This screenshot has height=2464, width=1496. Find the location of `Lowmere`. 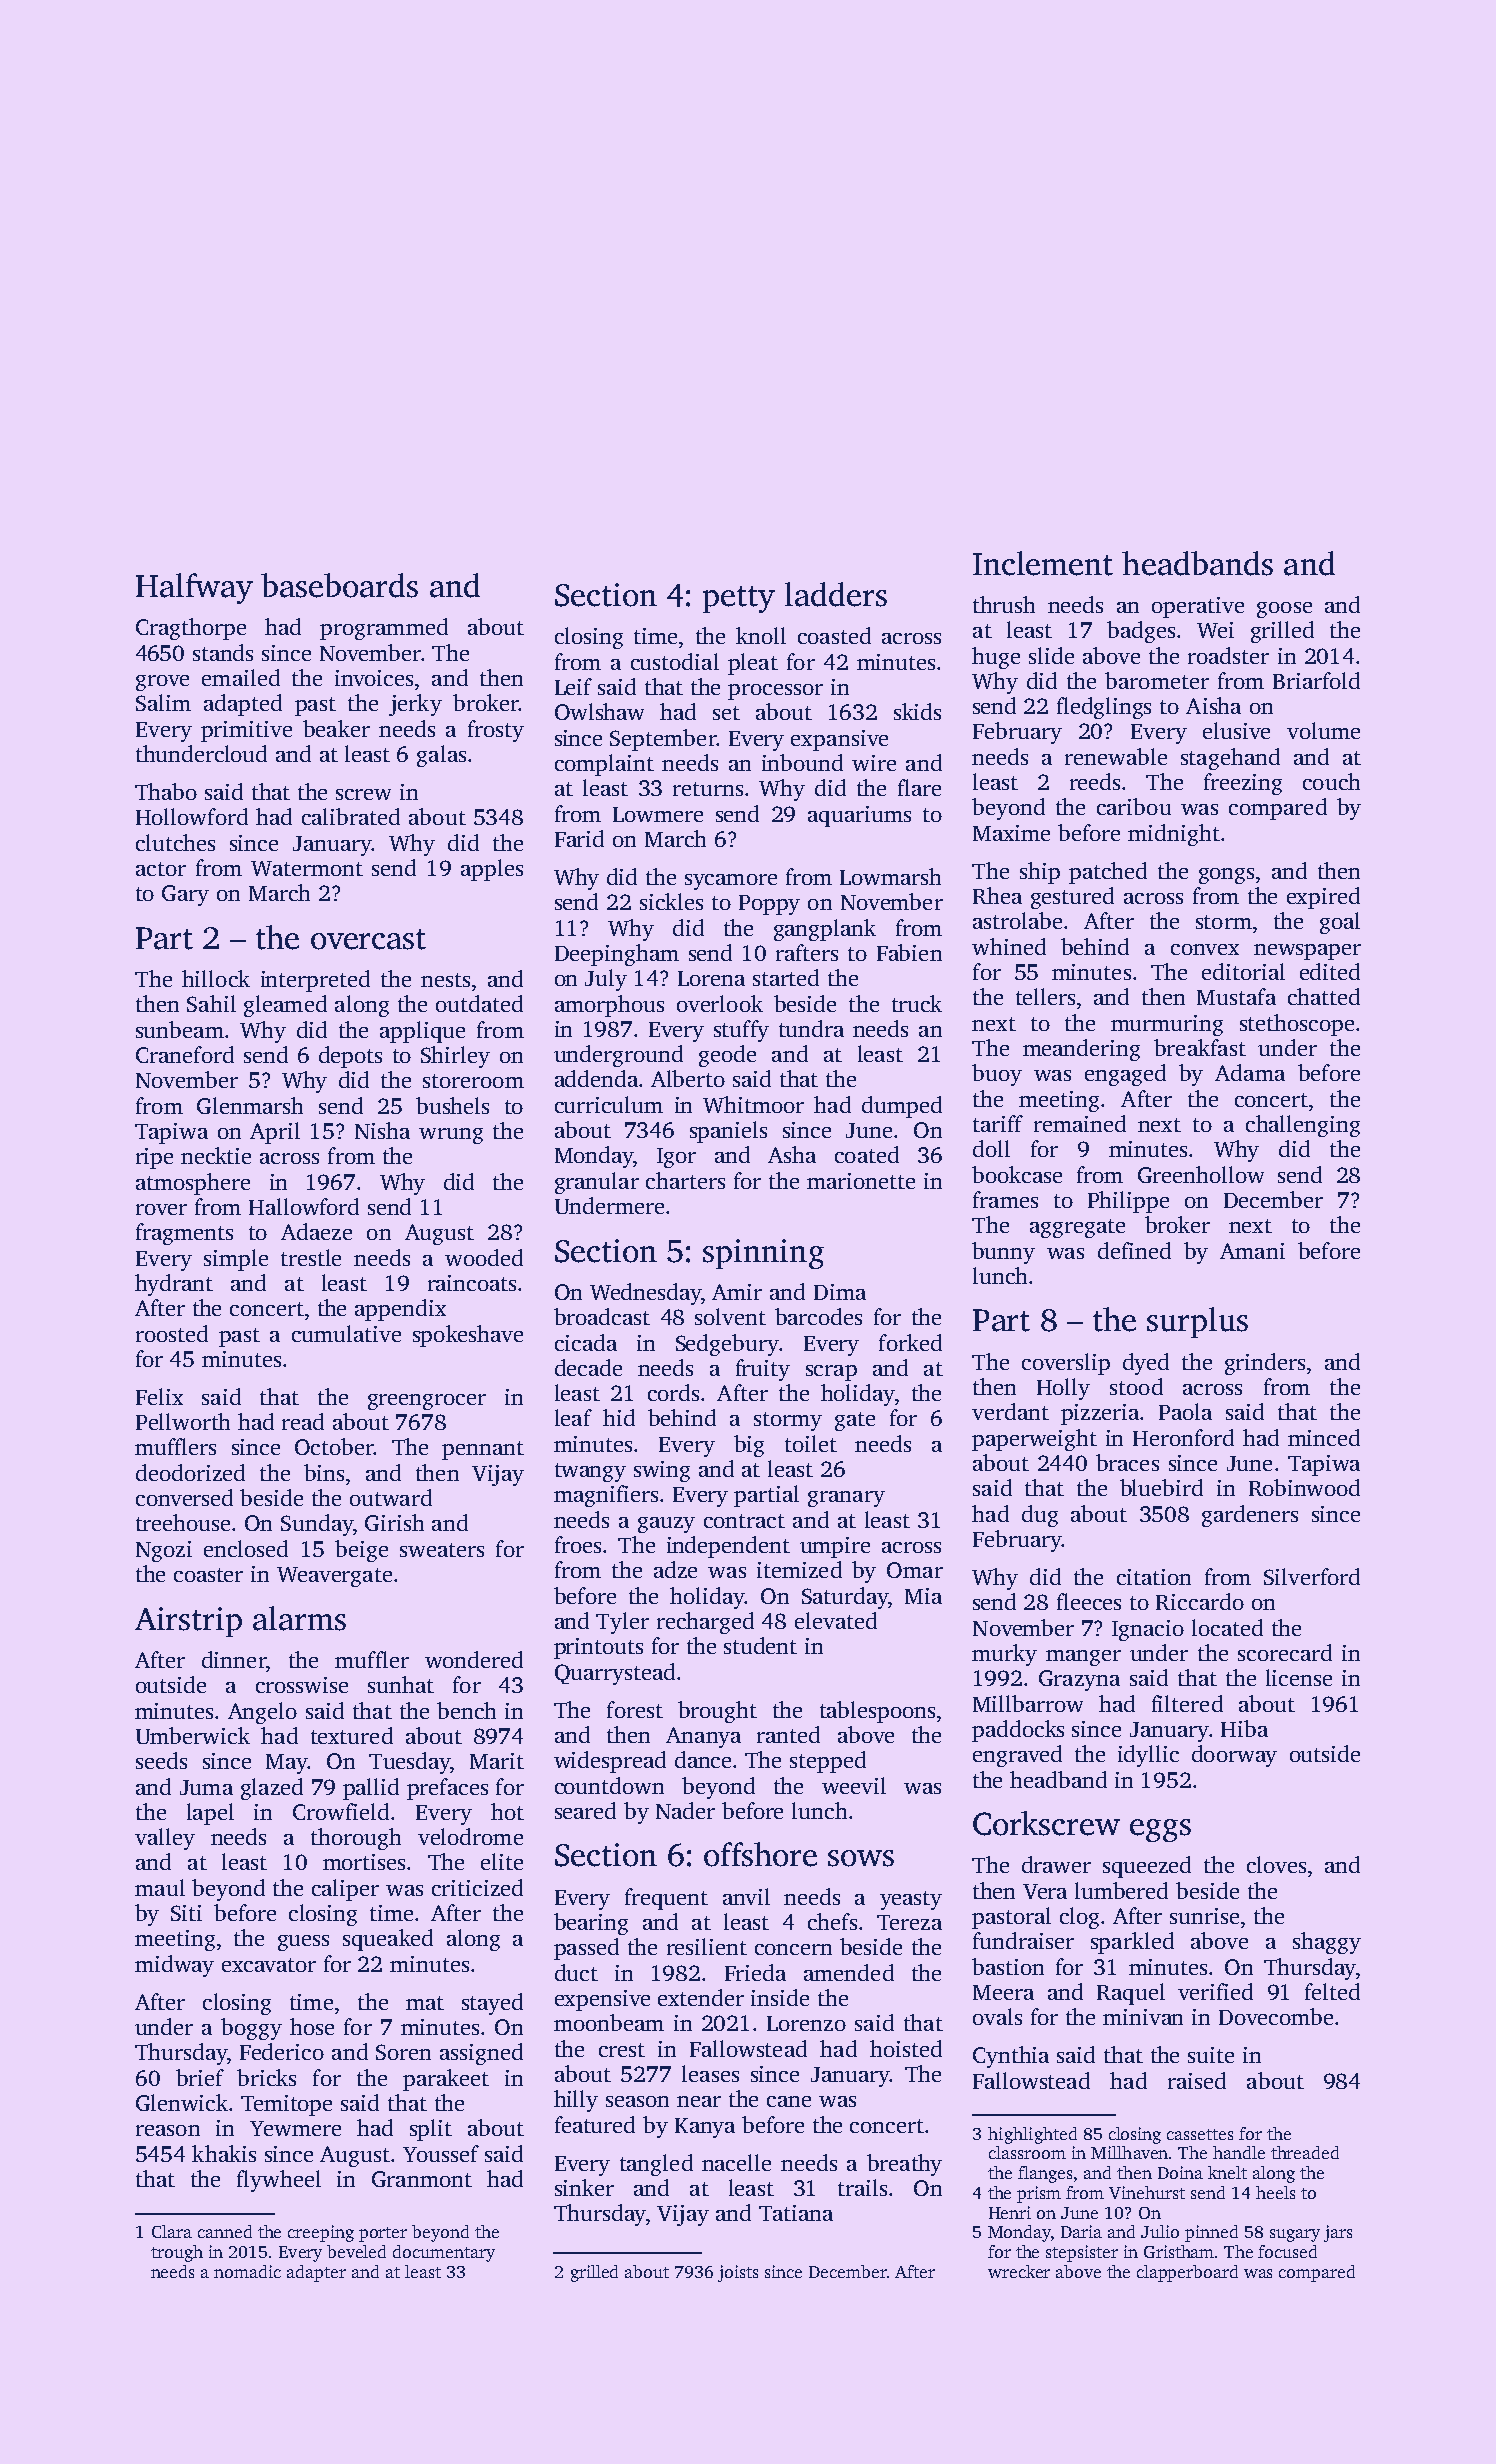

Lowmere is located at coordinates (658, 814).
